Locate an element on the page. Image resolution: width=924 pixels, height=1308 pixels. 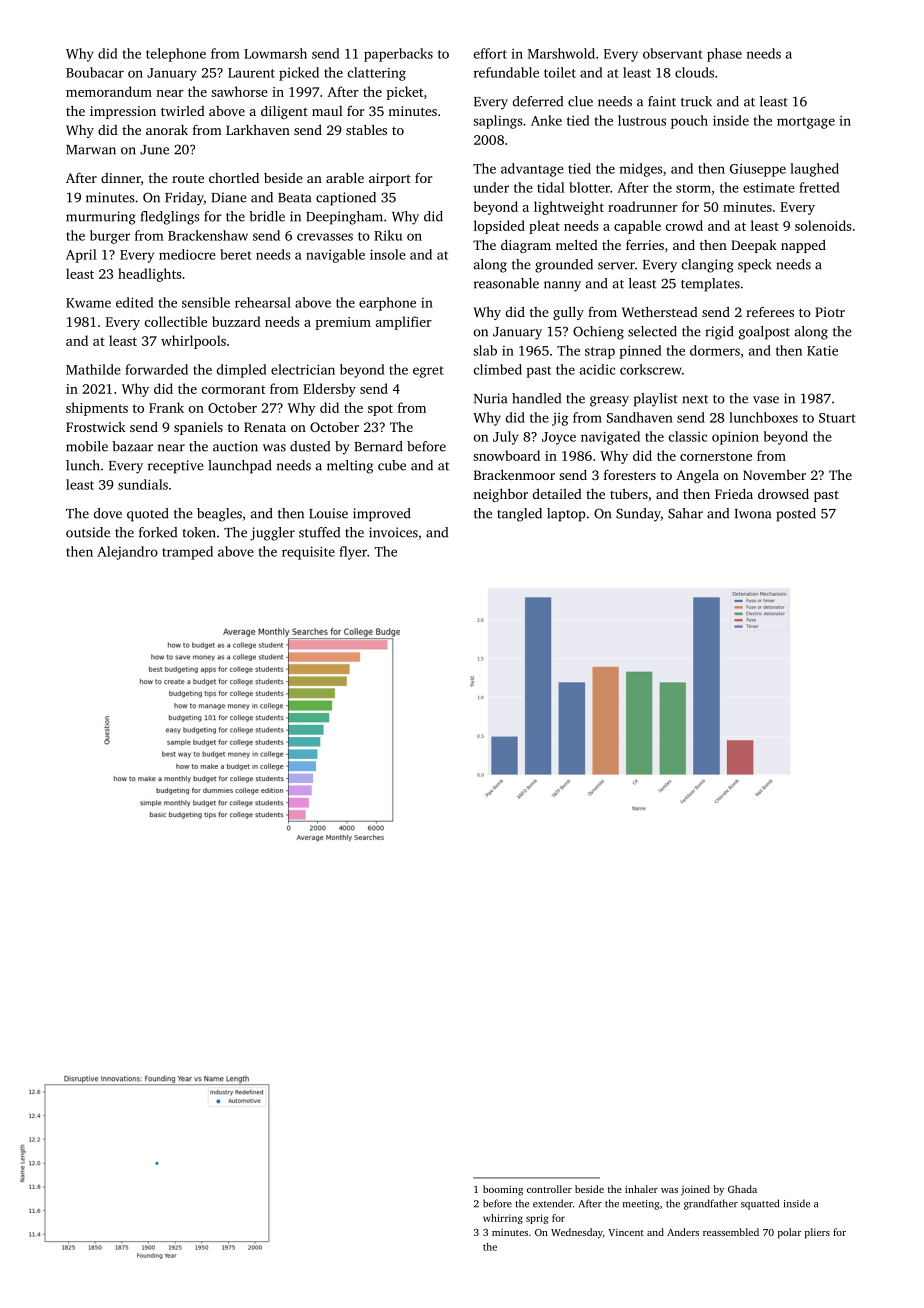
laptop is located at coordinates (566, 515).
